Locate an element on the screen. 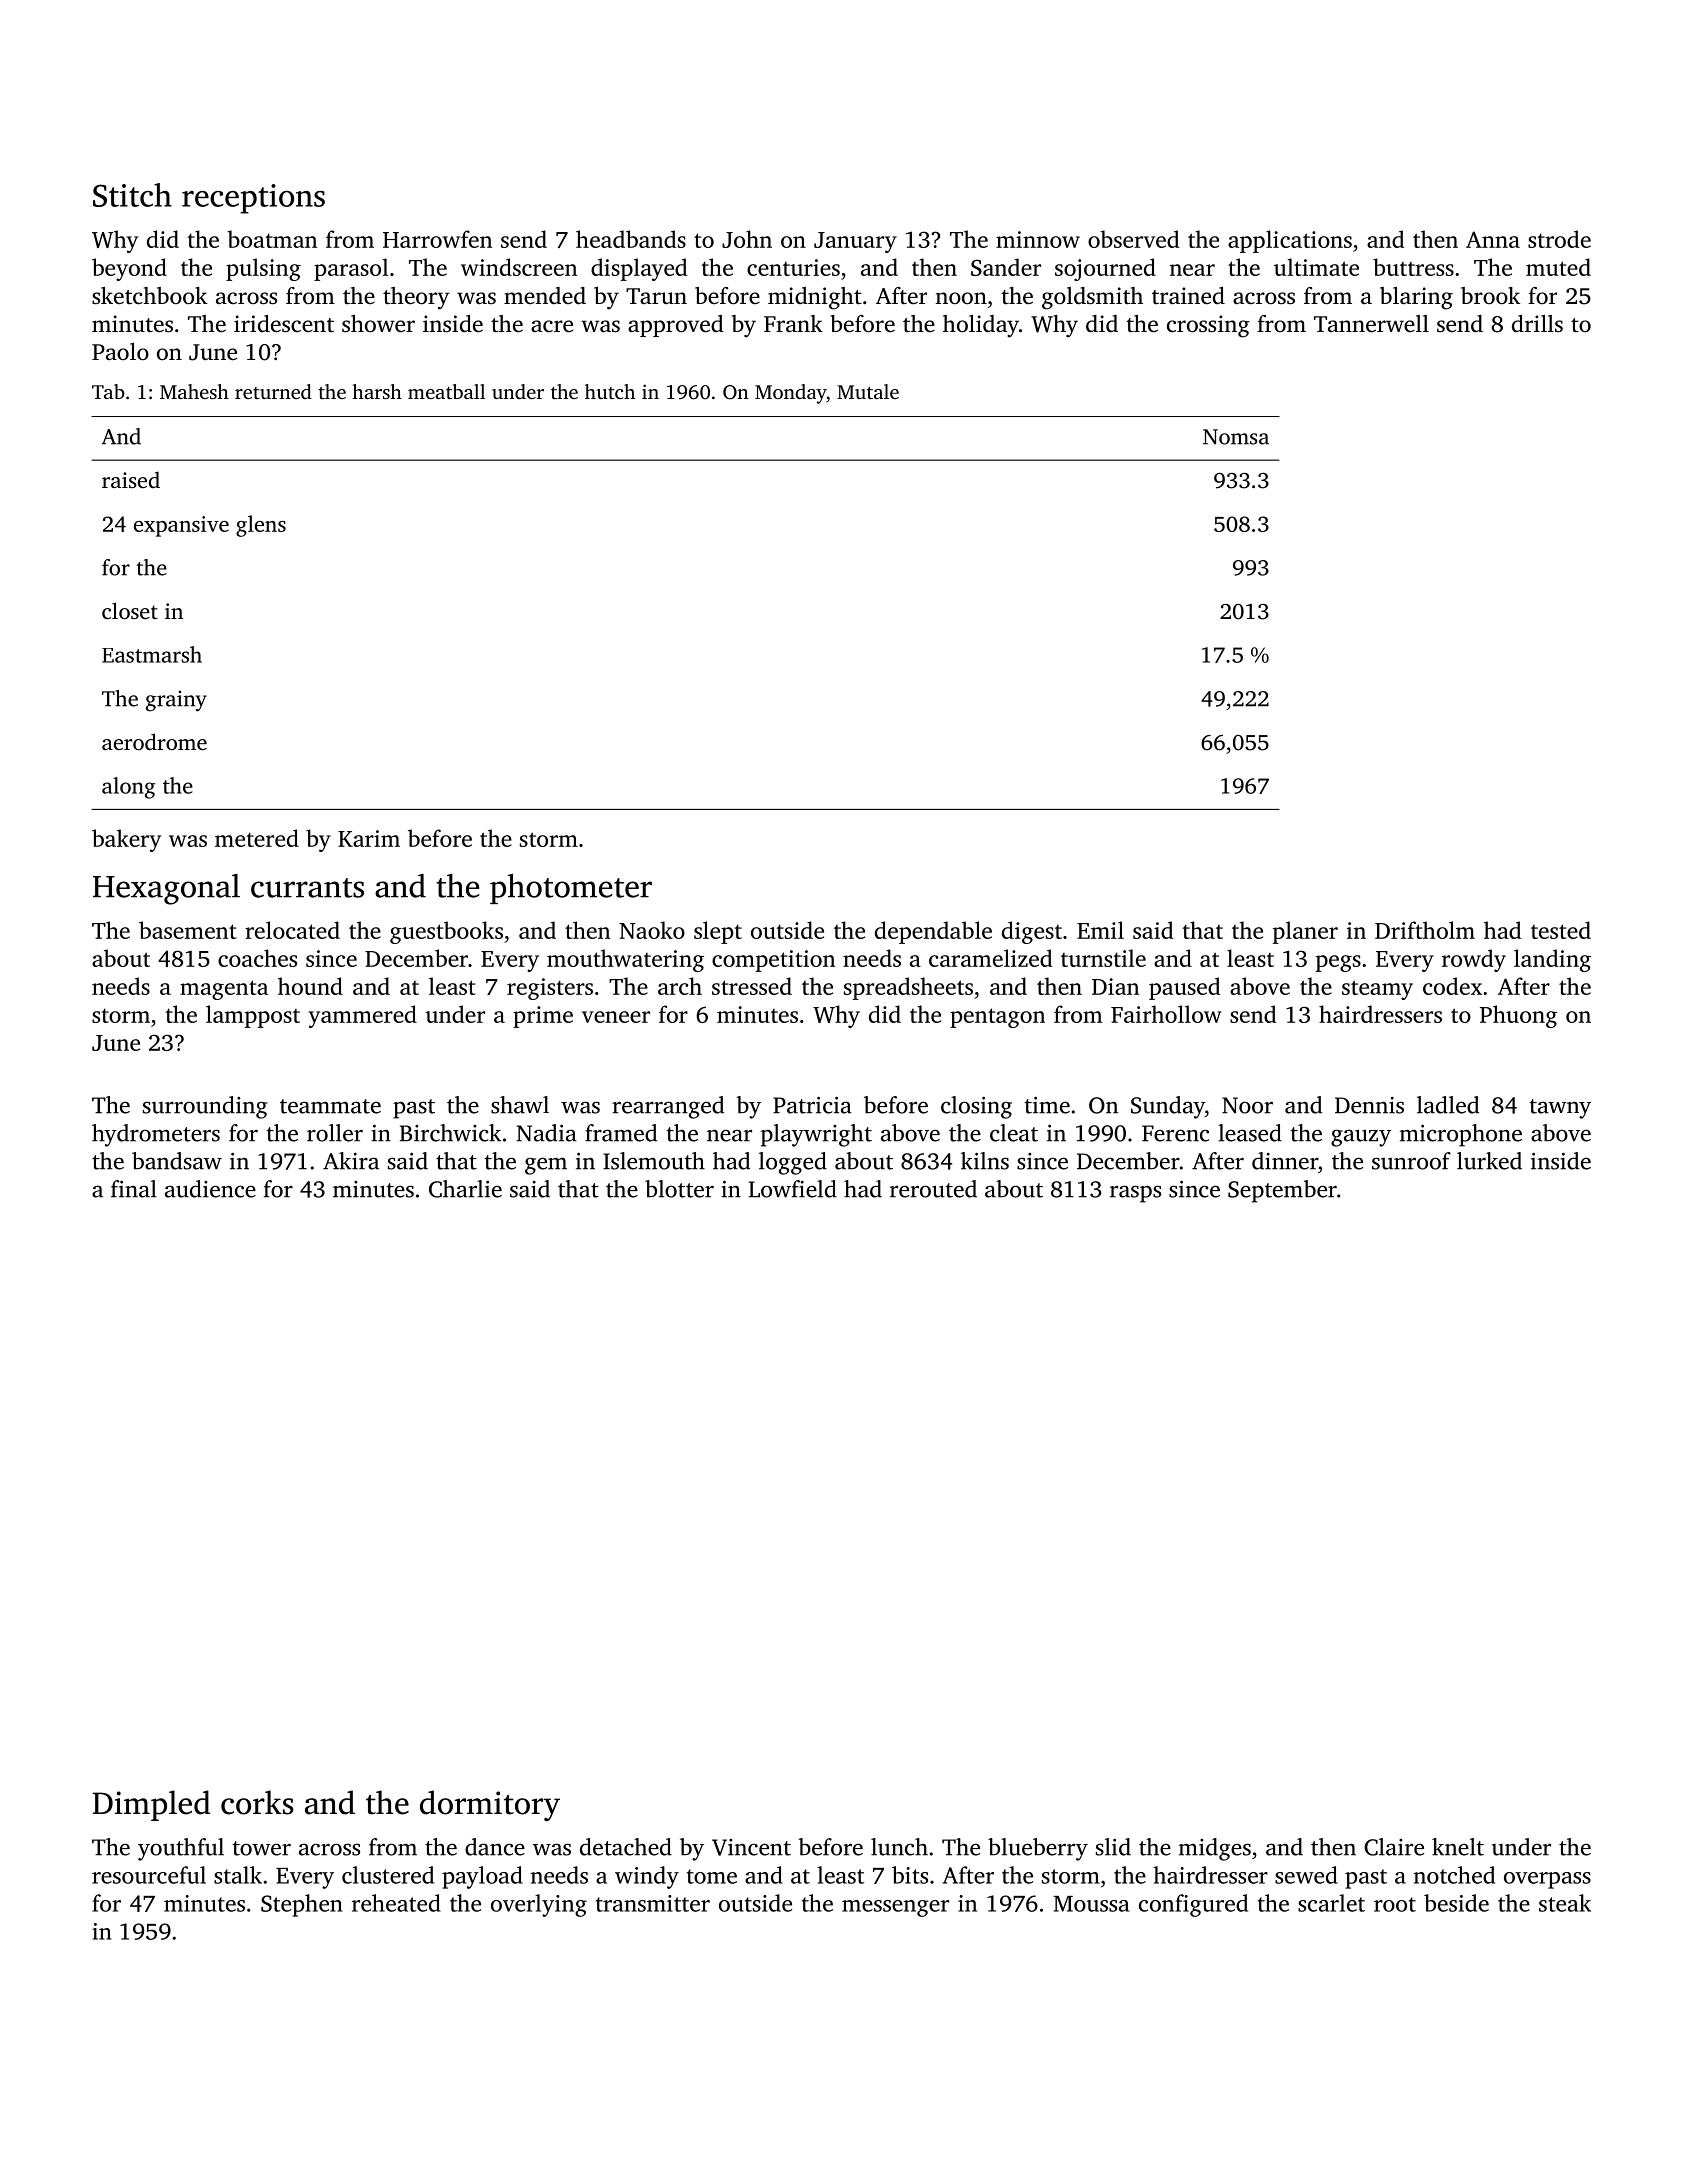 The image size is (1683, 2178). Mutale is located at coordinates (868, 391).
